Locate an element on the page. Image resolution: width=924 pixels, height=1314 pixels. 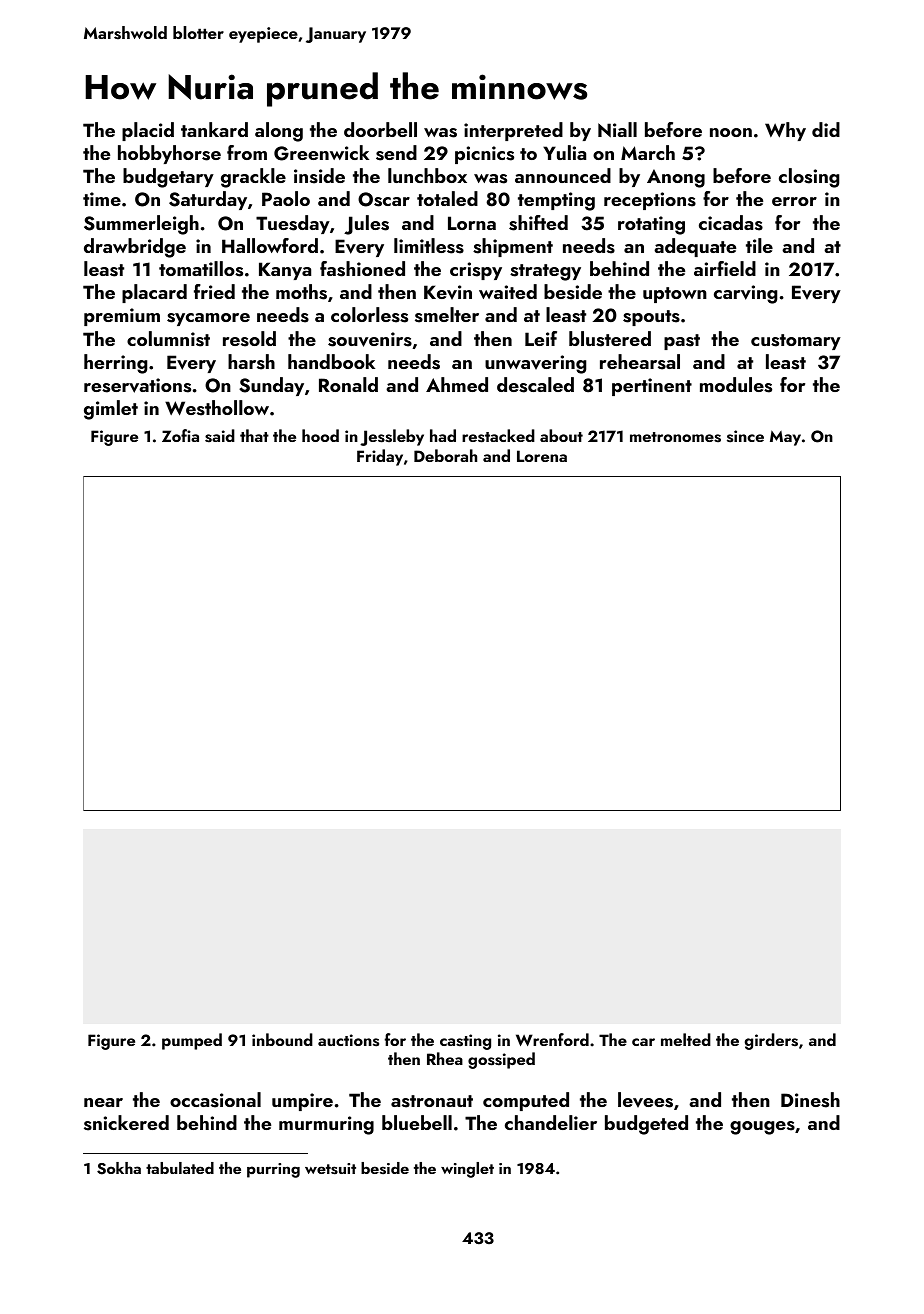
customary is located at coordinates (796, 342).
